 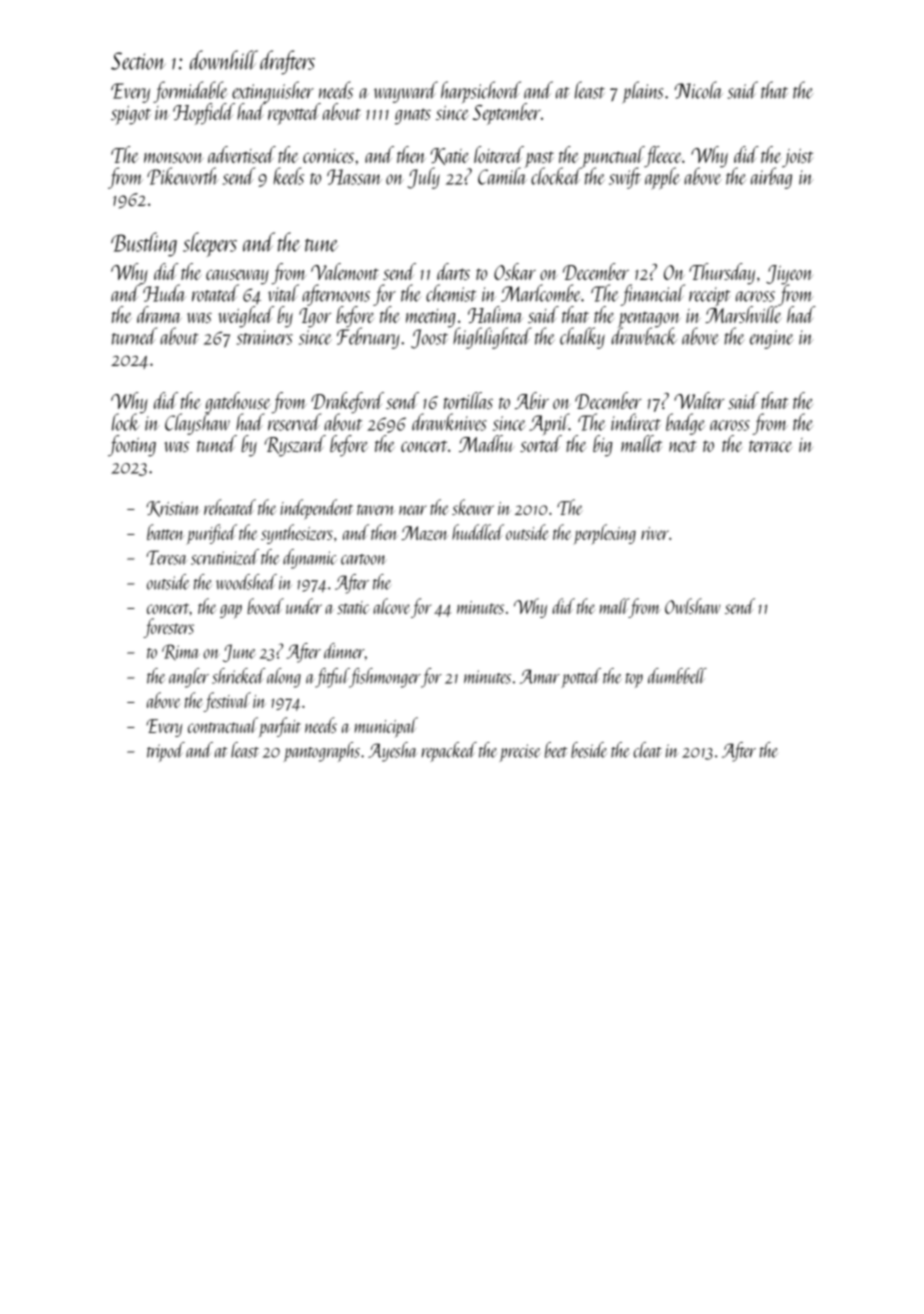 I want to click on wayward, so click(x=406, y=92).
